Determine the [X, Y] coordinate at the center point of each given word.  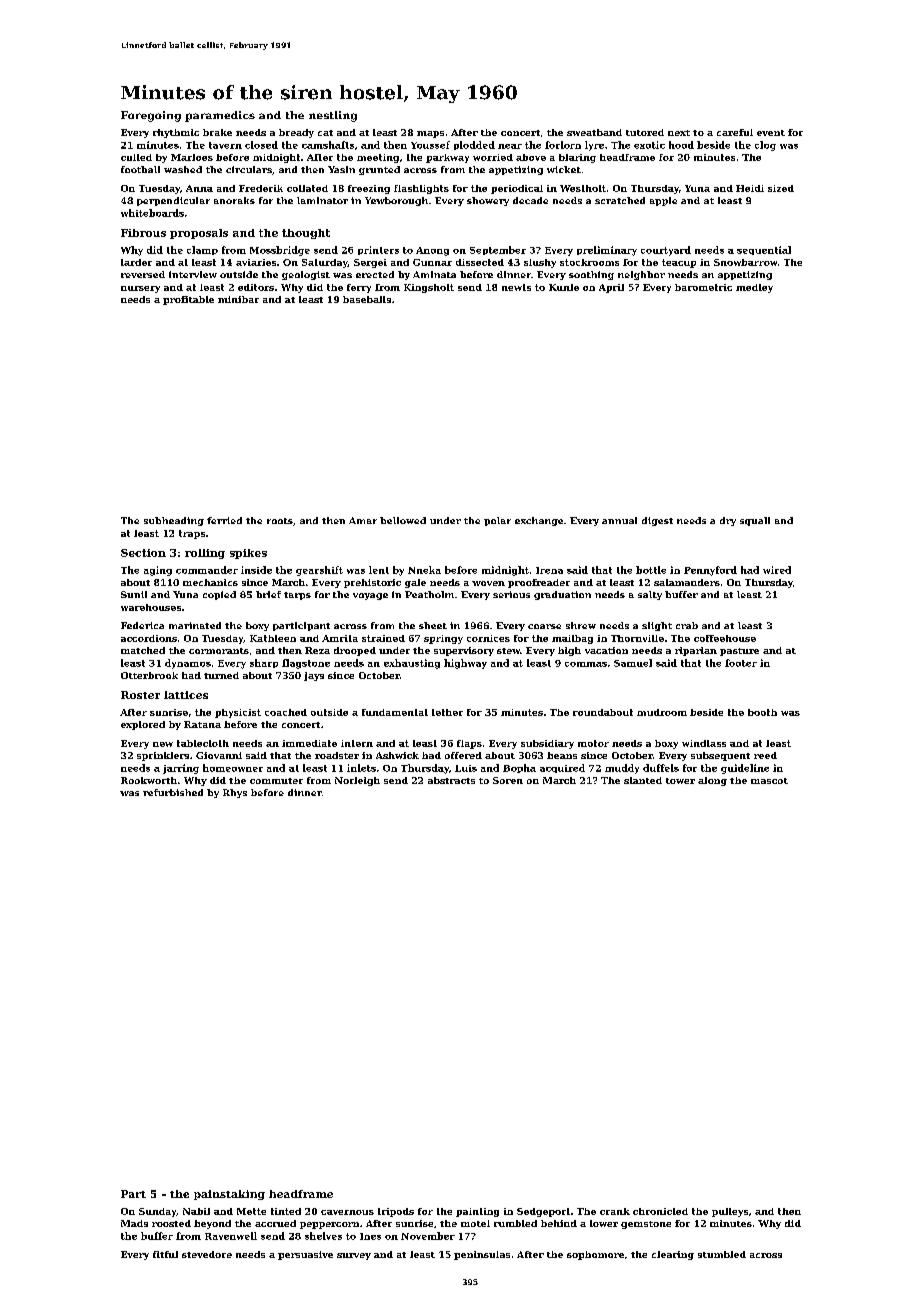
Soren [508, 780]
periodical [517, 189]
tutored [645, 132]
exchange [539, 521]
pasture [739, 652]
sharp [264, 663]
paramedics [220, 116]
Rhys [235, 793]
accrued [275, 1223]
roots [280, 521]
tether [447, 712]
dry [728, 521]
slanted [643, 780]
